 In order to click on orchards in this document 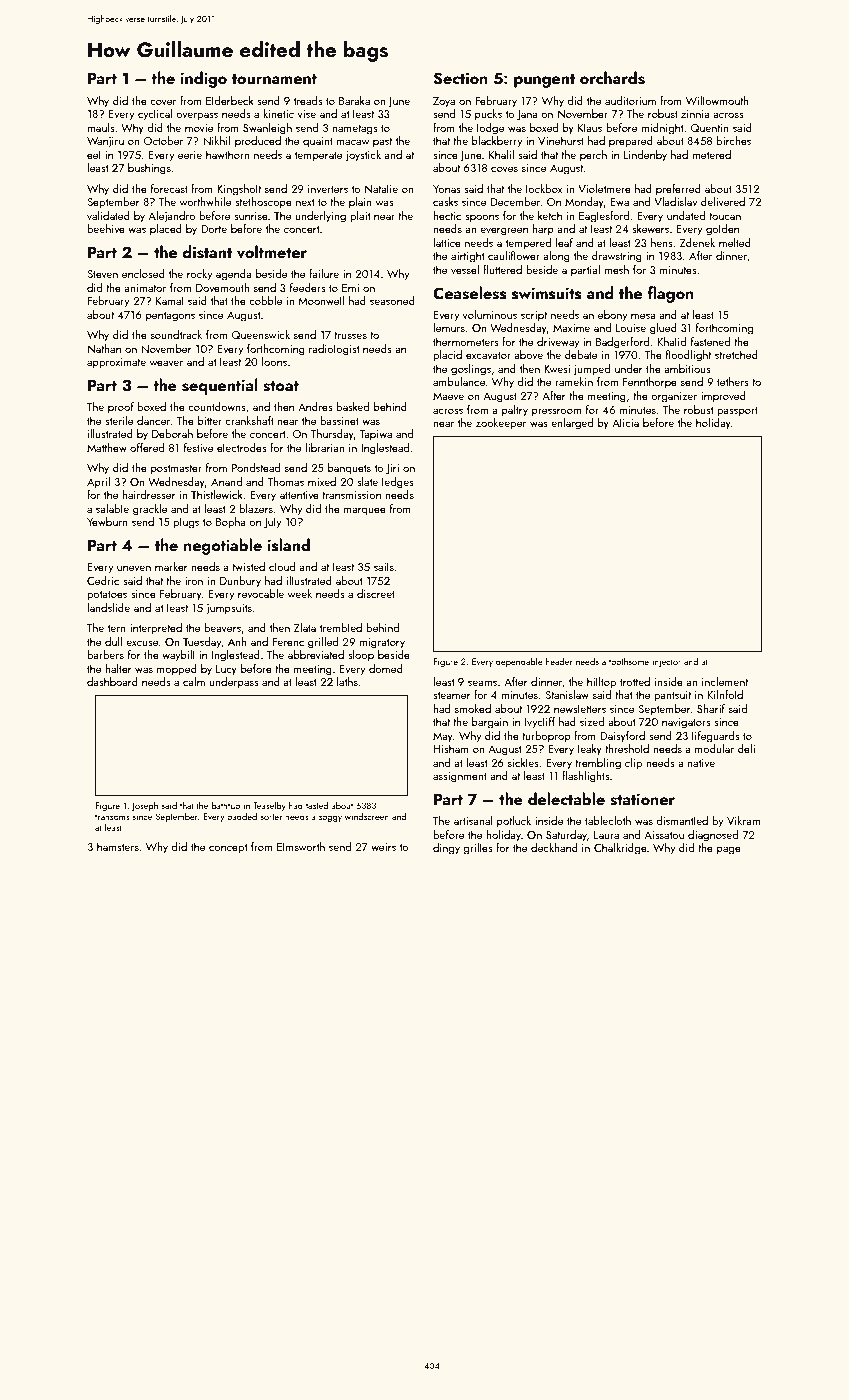, I will do `click(612, 78)`.
